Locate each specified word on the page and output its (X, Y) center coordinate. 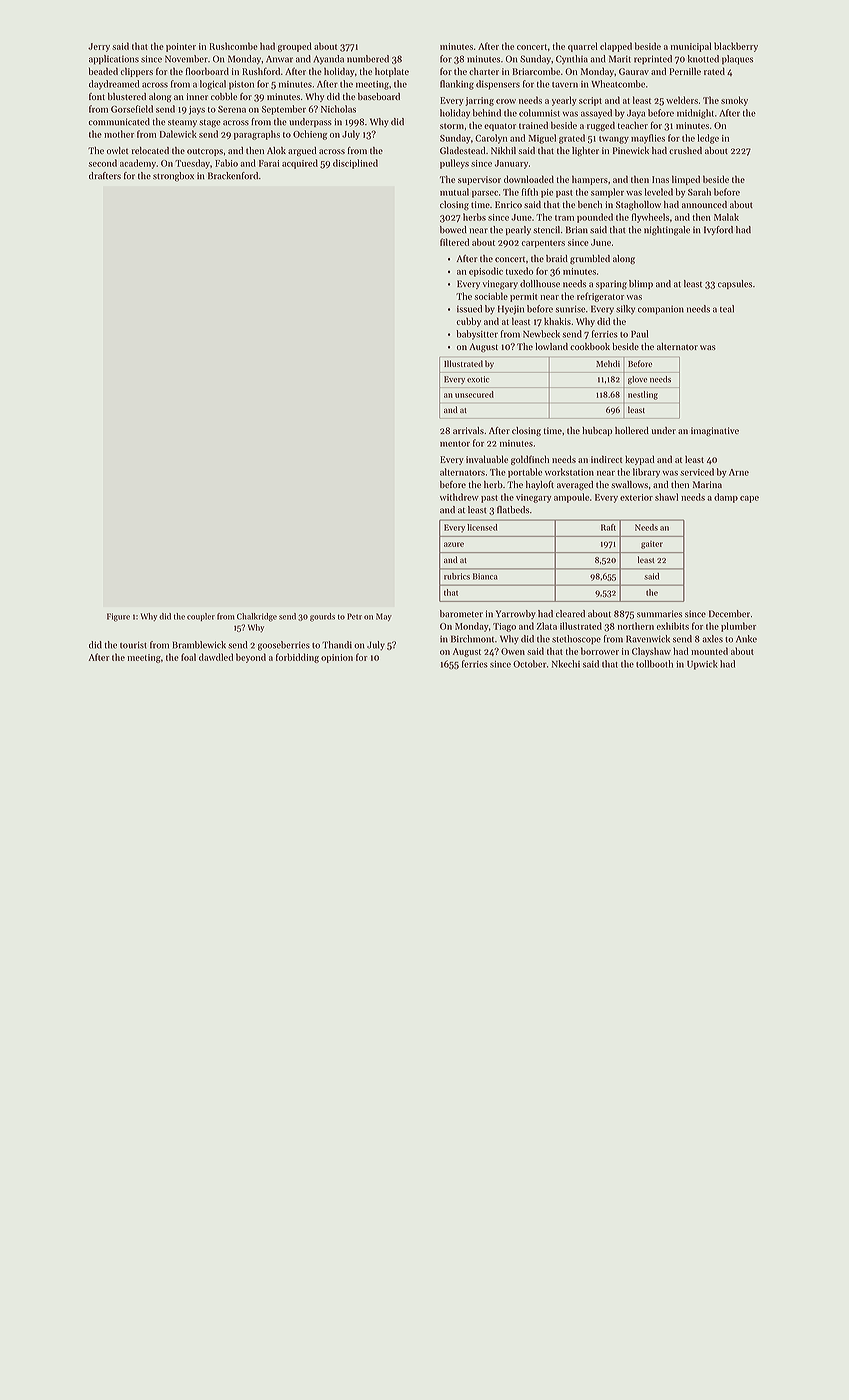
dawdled (216, 657)
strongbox (173, 177)
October (530, 664)
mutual (454, 192)
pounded (595, 218)
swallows (629, 484)
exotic (478, 379)
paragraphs (257, 135)
